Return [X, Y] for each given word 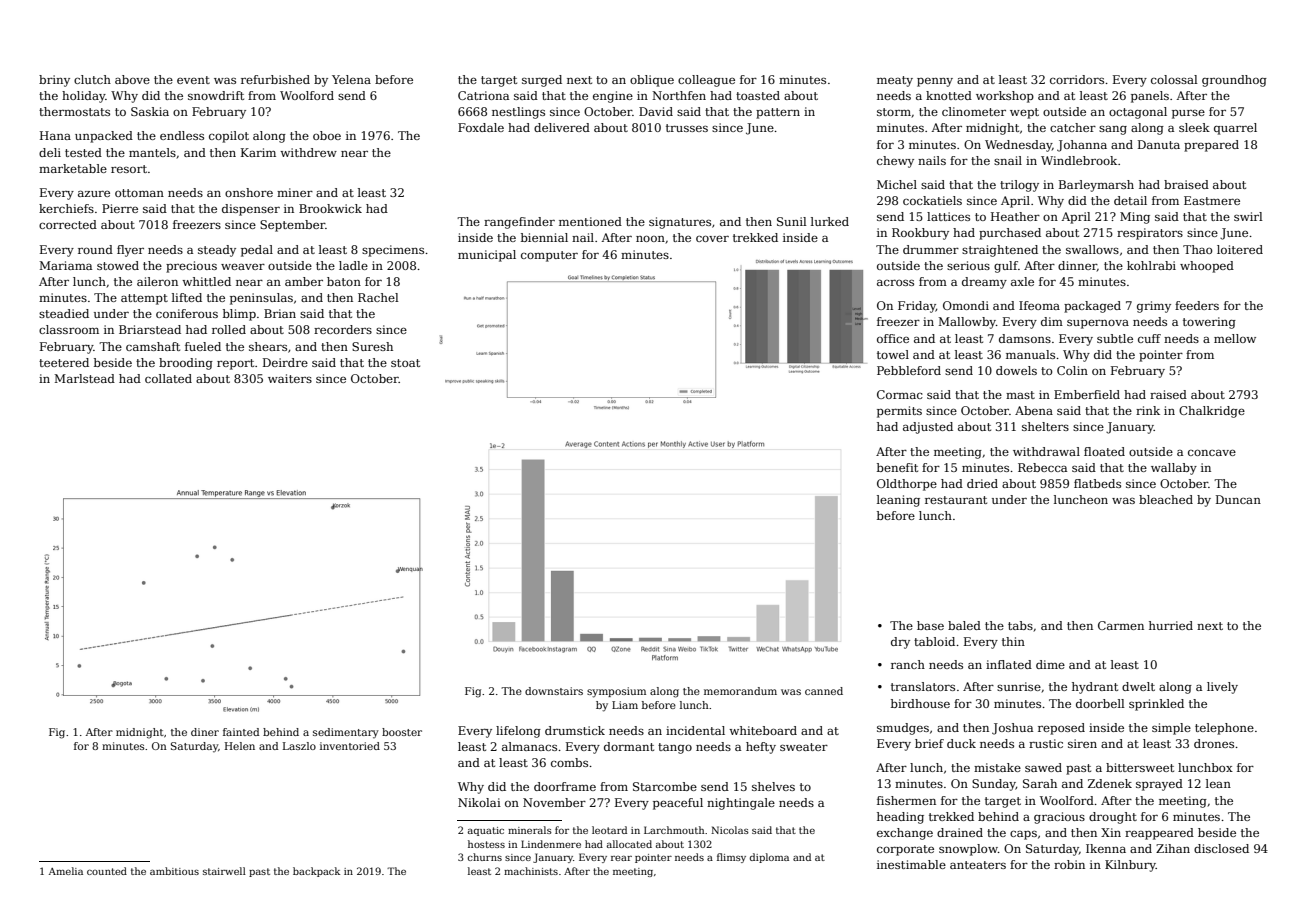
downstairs [554, 691]
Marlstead [84, 378]
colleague [706, 81]
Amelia [66, 871]
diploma [769, 858]
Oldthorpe [907, 485]
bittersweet [1140, 767]
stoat [405, 363]
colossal [1174, 79]
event [193, 80]
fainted [241, 732]
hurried [1171, 625]
